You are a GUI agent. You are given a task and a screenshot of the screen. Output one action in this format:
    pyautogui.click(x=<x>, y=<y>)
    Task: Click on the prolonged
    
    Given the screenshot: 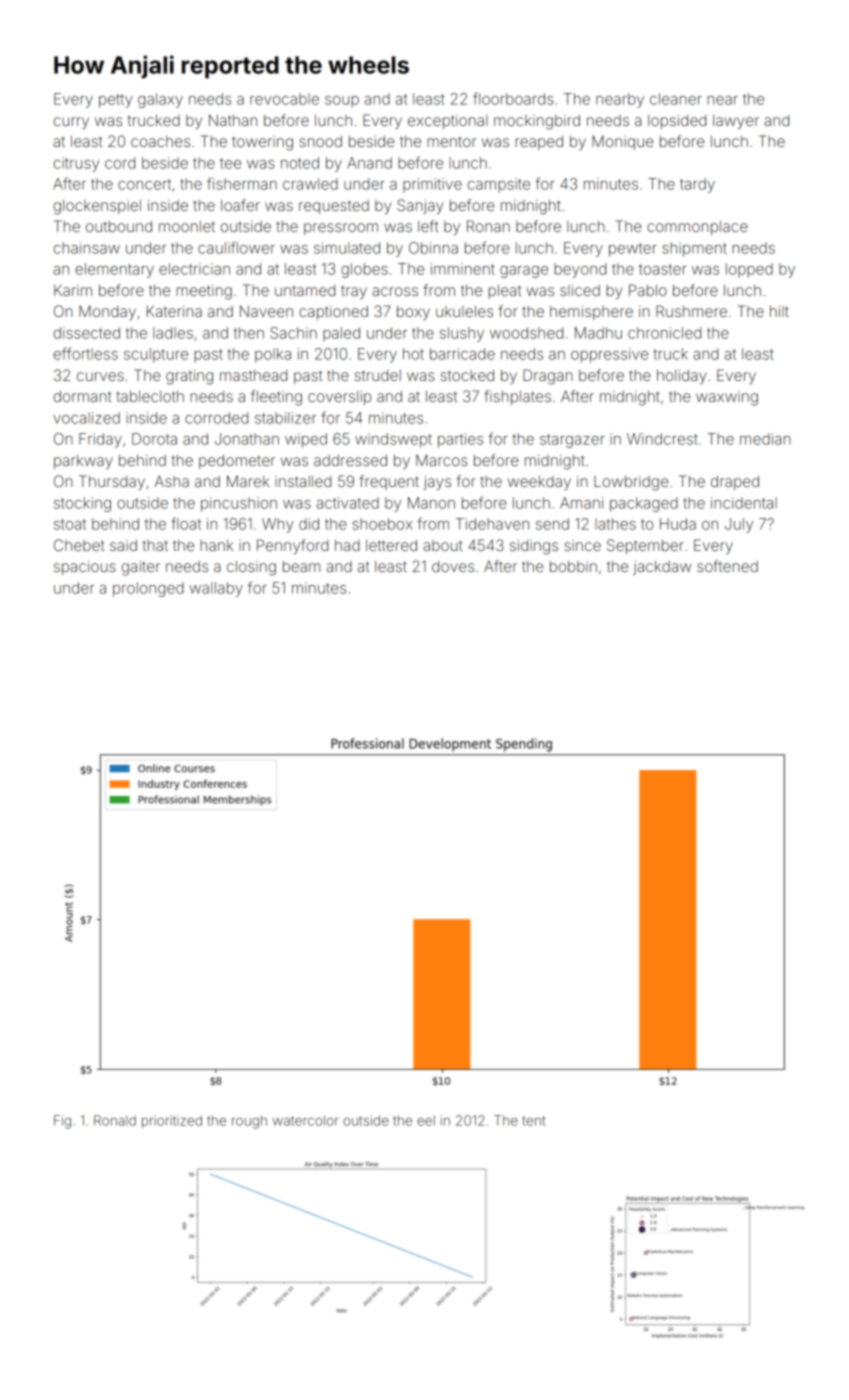 What is the action you would take?
    pyautogui.click(x=148, y=589)
